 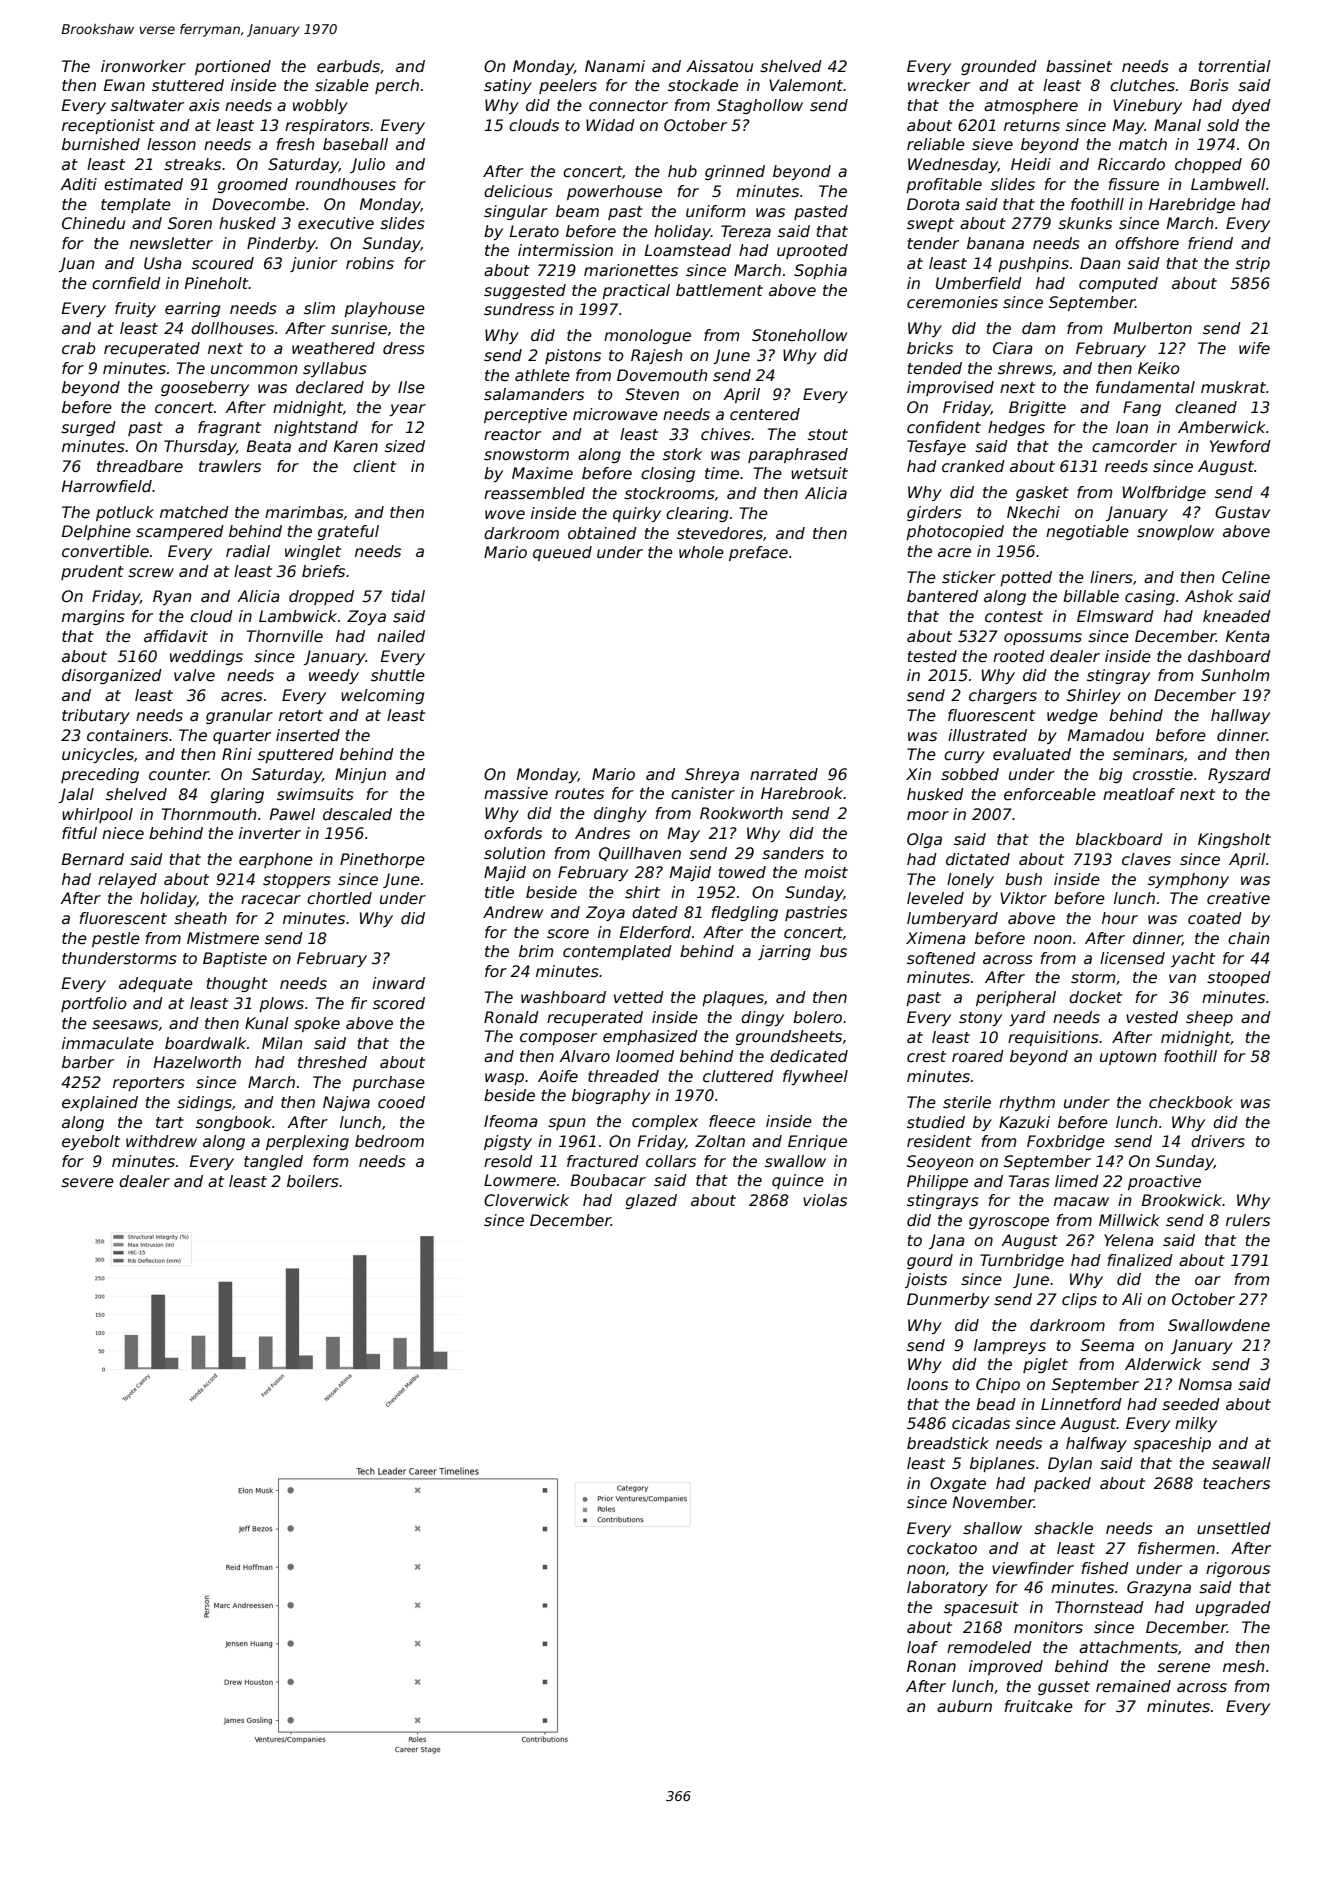 I want to click on Ronan, so click(x=931, y=1666).
